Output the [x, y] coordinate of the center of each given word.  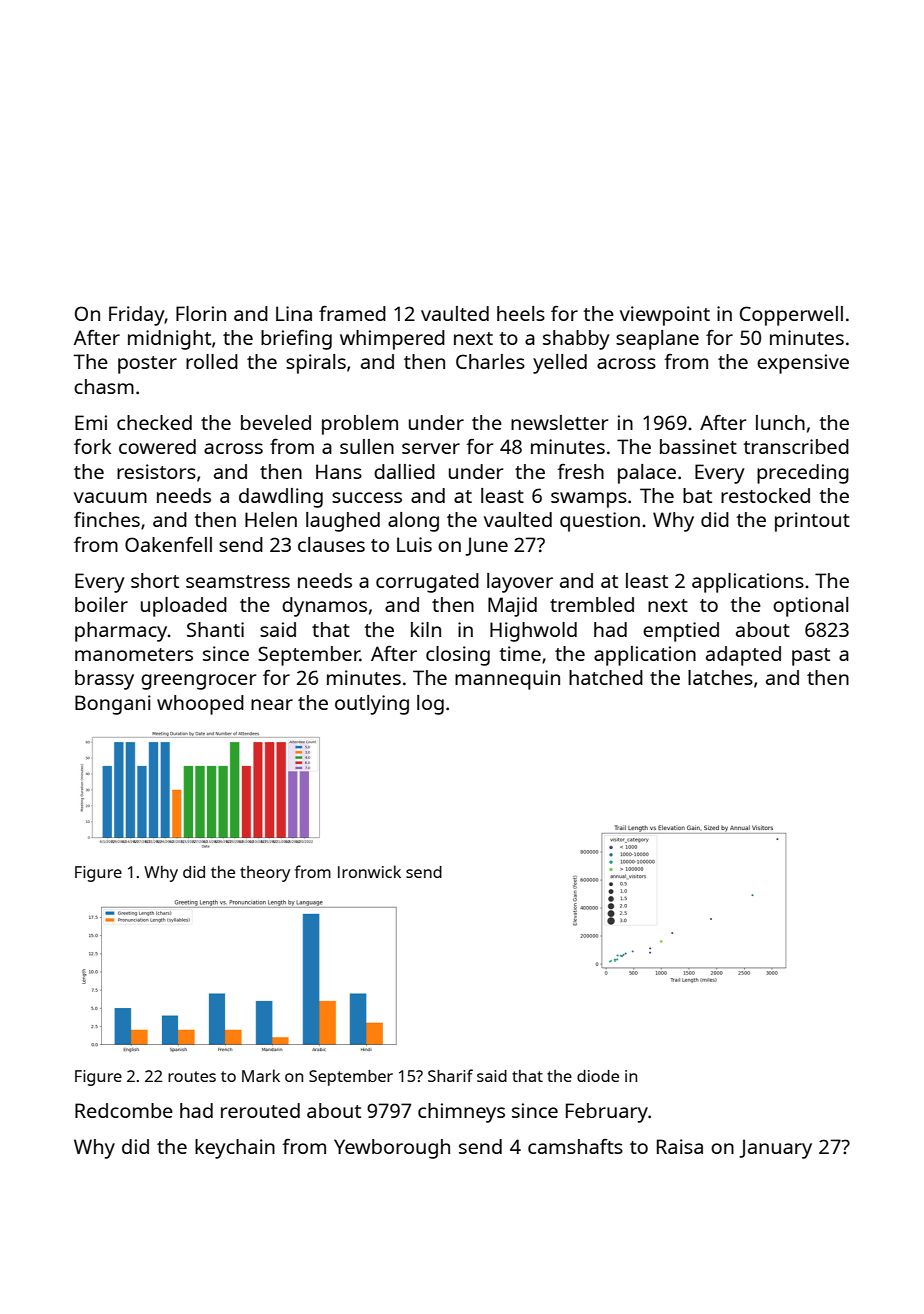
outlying [372, 705]
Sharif [450, 1075]
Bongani [113, 705]
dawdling [281, 498]
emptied [681, 632]
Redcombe [124, 1110]
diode [598, 1076]
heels [521, 313]
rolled [212, 361]
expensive [803, 364]
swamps [589, 500]
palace [647, 474]
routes [192, 1076]
